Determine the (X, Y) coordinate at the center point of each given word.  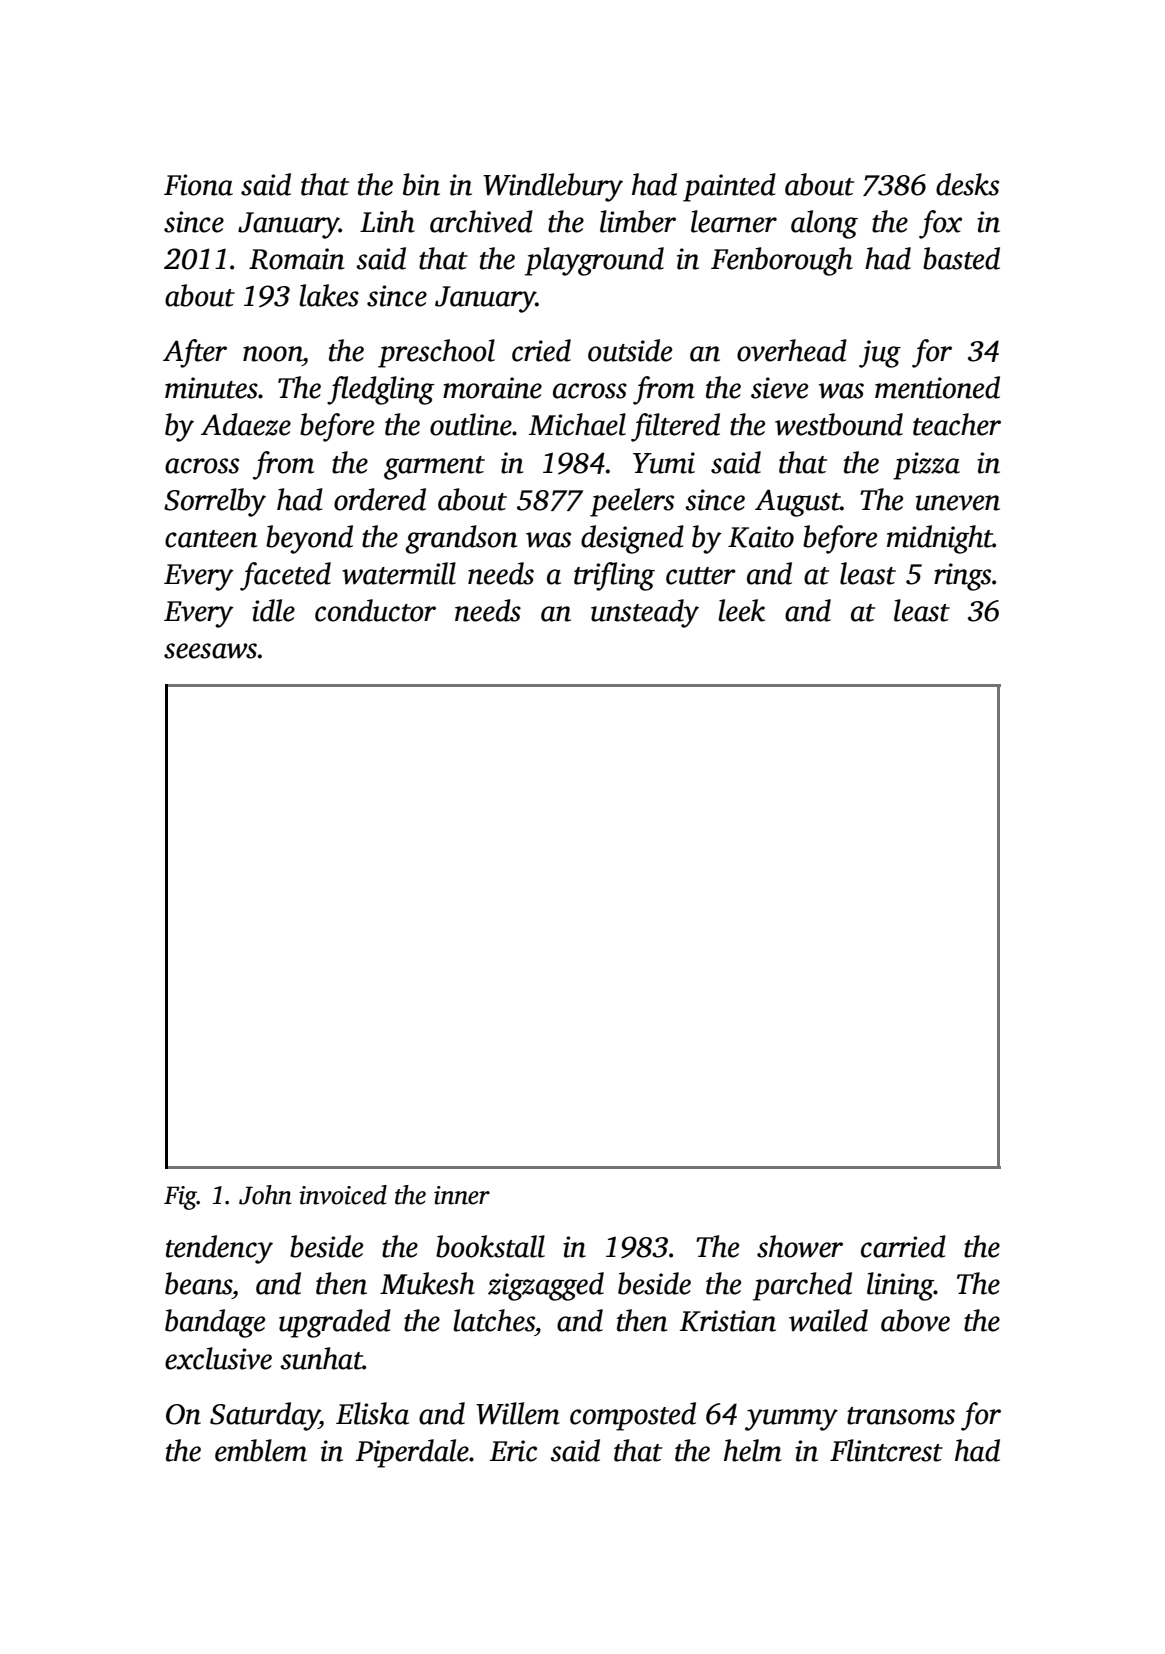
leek (741, 610)
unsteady (645, 613)
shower (800, 1246)
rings (962, 577)
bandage (215, 1323)
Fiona (198, 185)
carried (903, 1246)
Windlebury (553, 187)
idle (273, 610)
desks (967, 184)
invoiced (343, 1195)
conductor (375, 610)
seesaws (210, 651)
